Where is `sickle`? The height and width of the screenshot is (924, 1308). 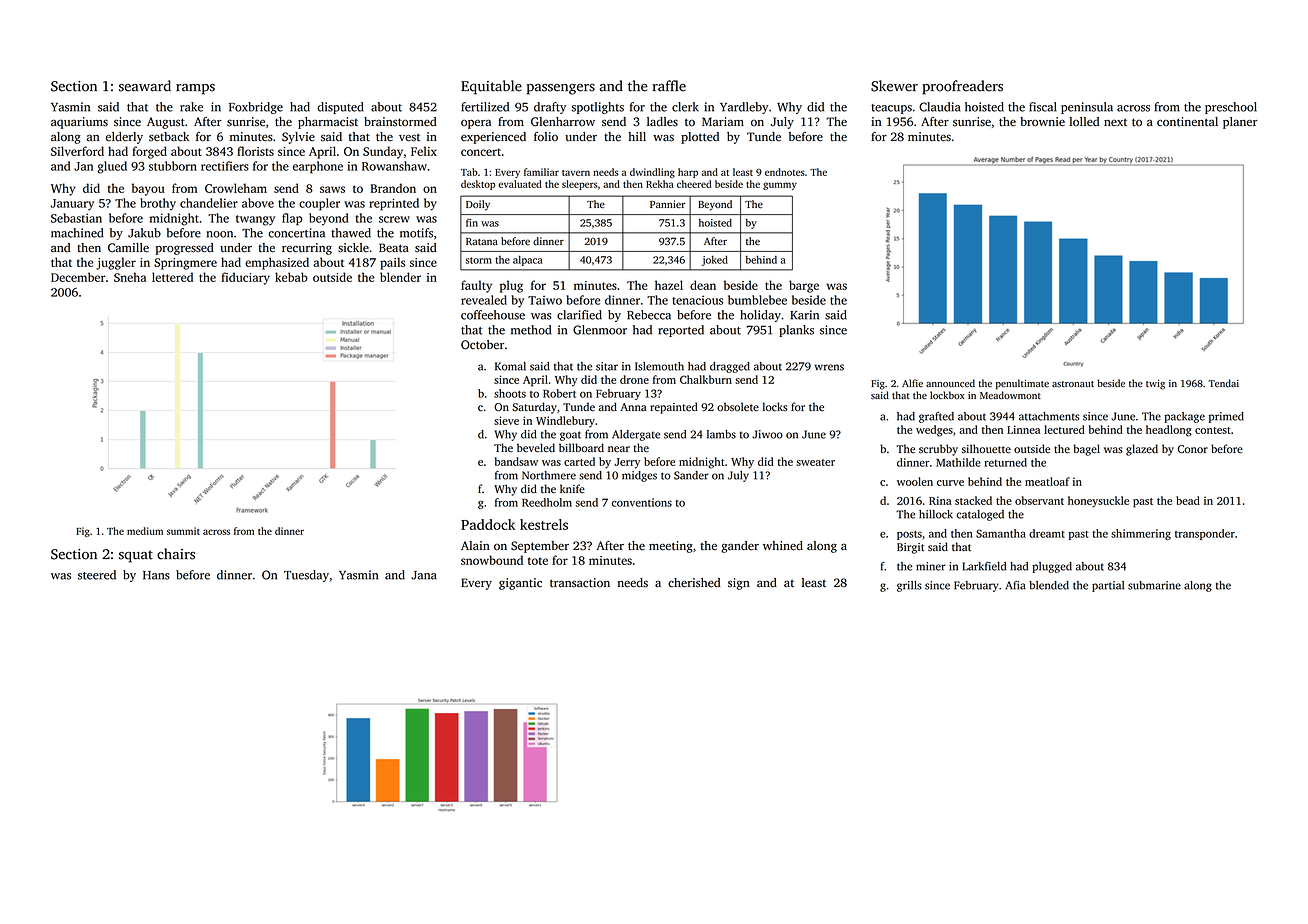
sickle is located at coordinates (353, 248).
